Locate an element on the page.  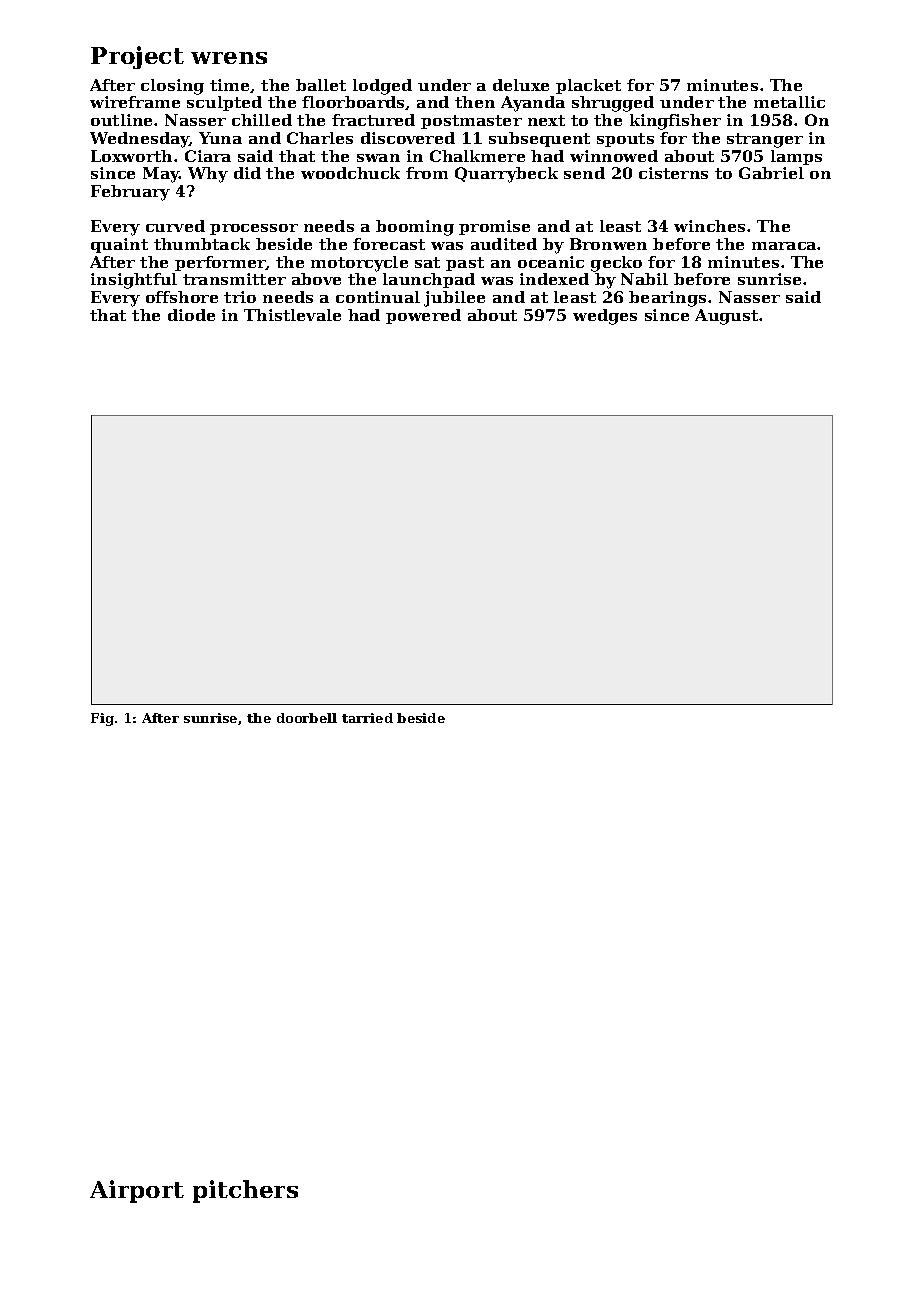
tarried is located at coordinates (367, 718).
